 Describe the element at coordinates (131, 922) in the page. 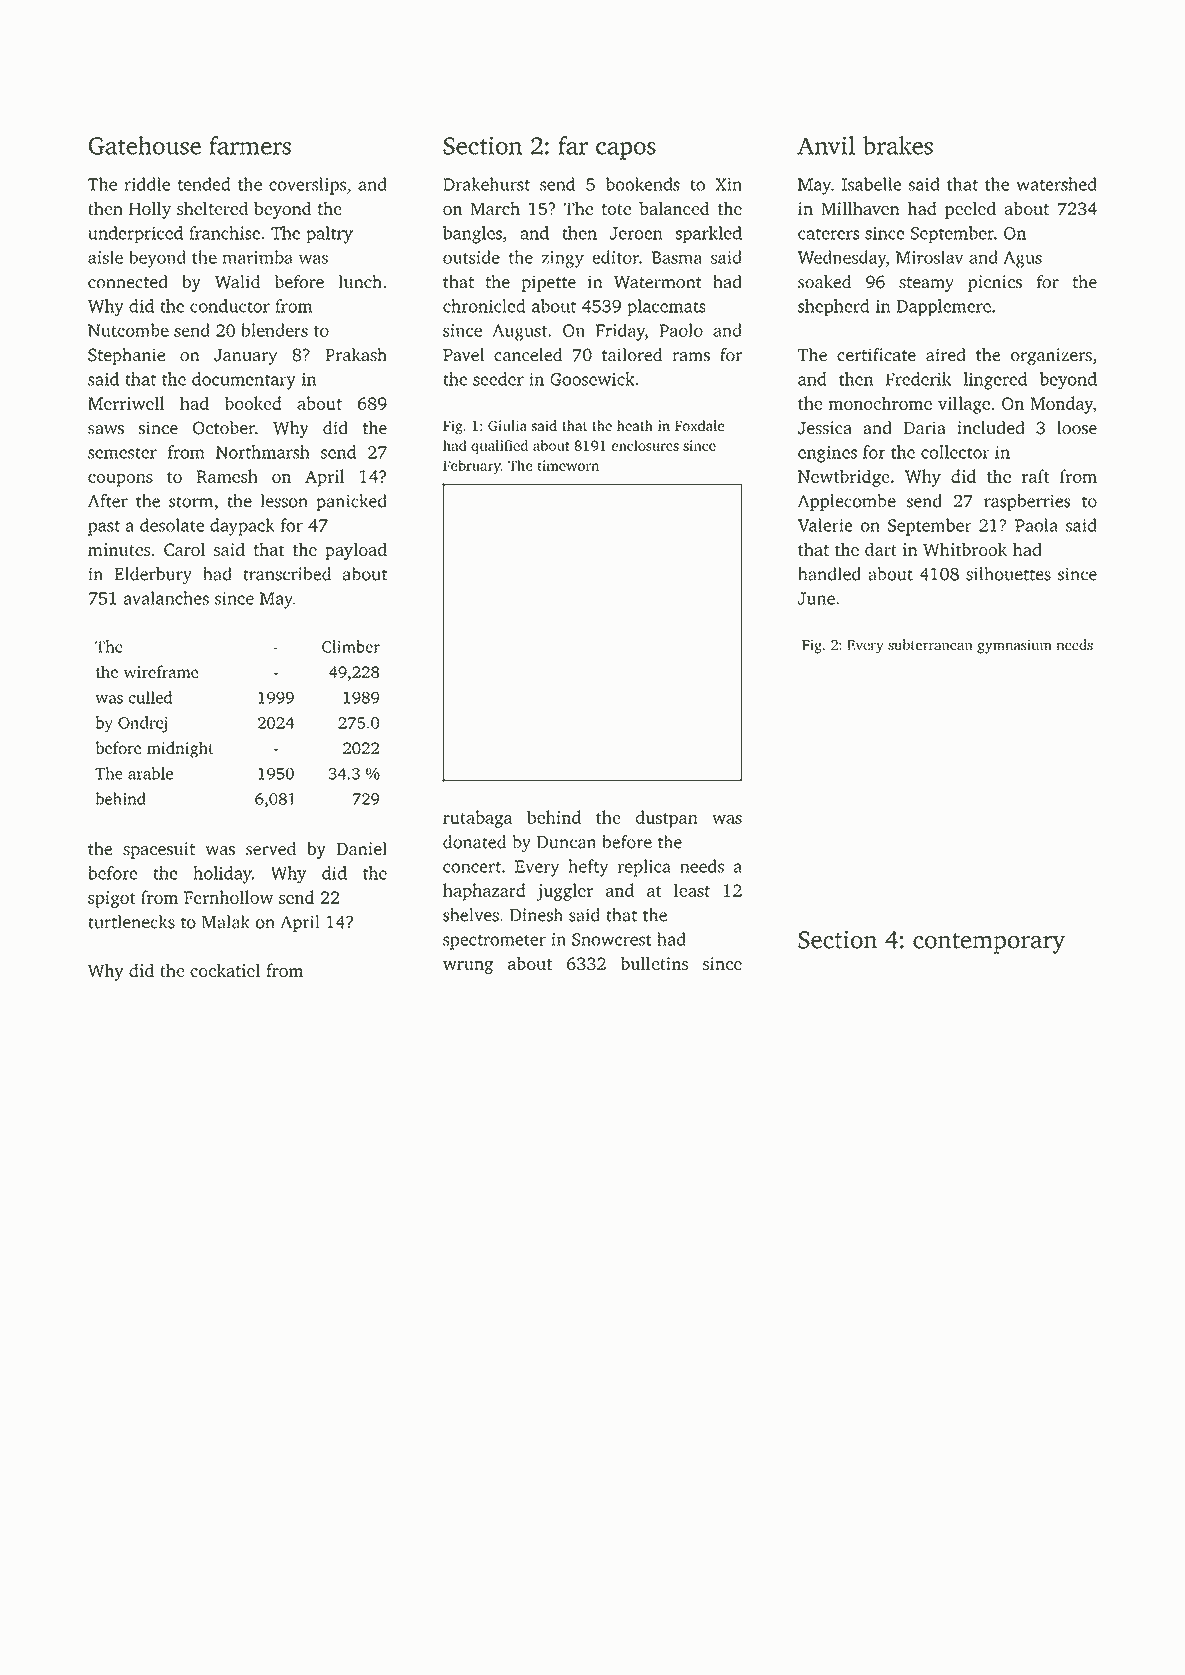

I see `turtlenecks` at that location.
